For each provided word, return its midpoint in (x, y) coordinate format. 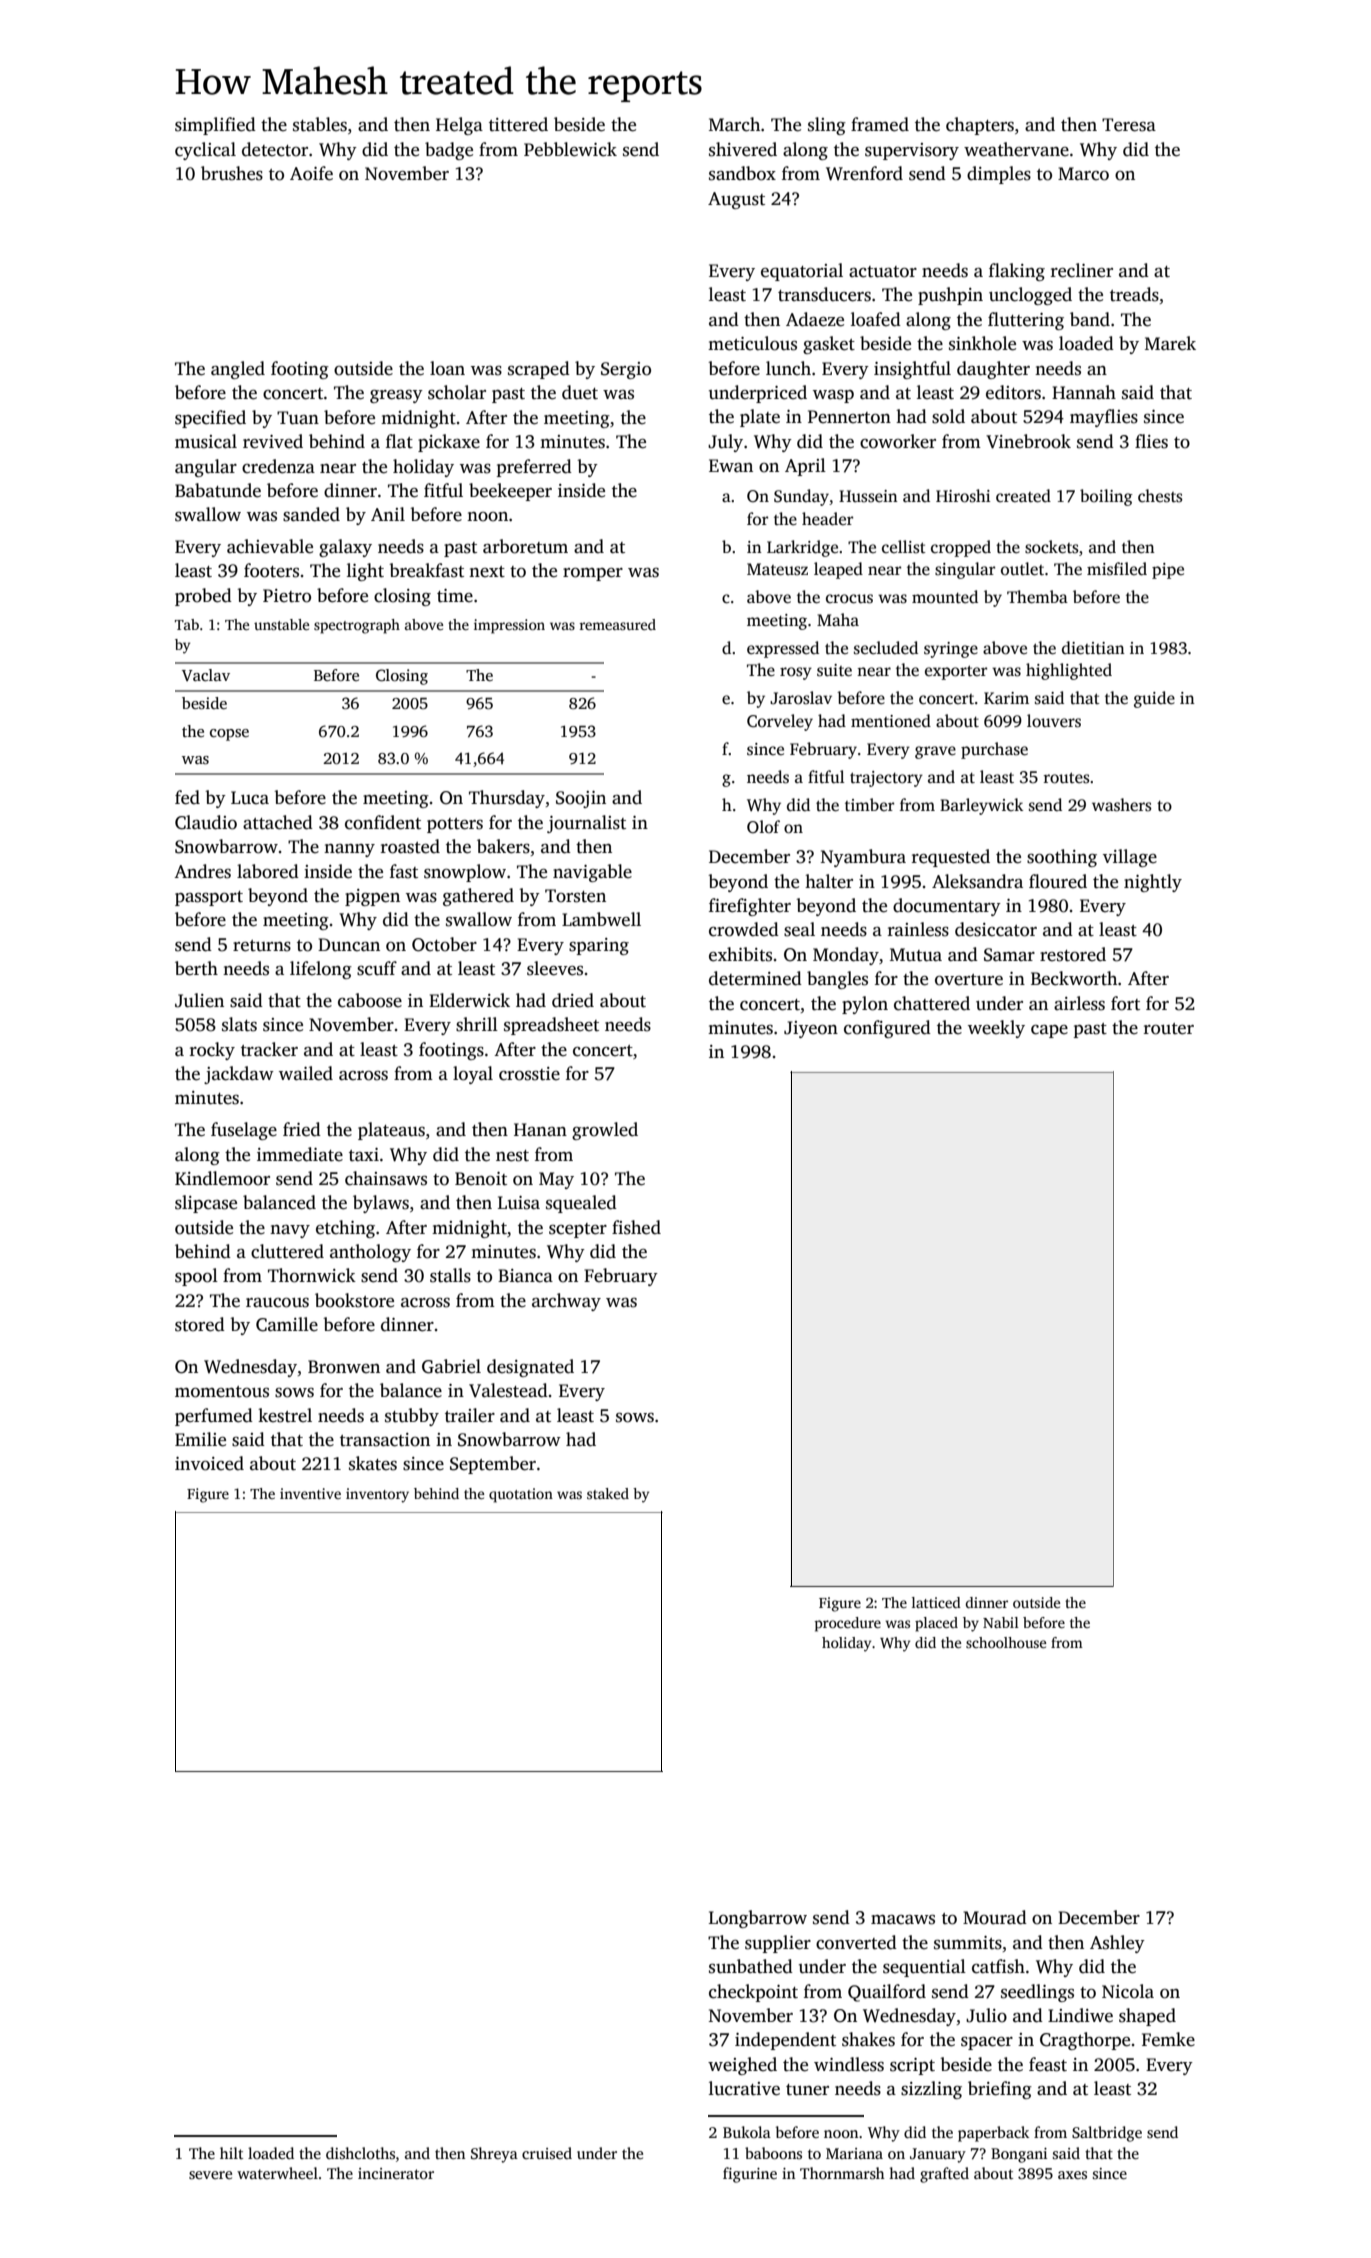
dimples (999, 175)
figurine (750, 2175)
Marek (1170, 343)
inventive (310, 1493)
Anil (388, 514)
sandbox (742, 173)
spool (196, 1277)
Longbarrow (758, 1919)
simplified (215, 126)
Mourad (995, 1917)
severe (210, 2175)
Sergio (626, 370)
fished (636, 1227)
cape (1049, 1031)
